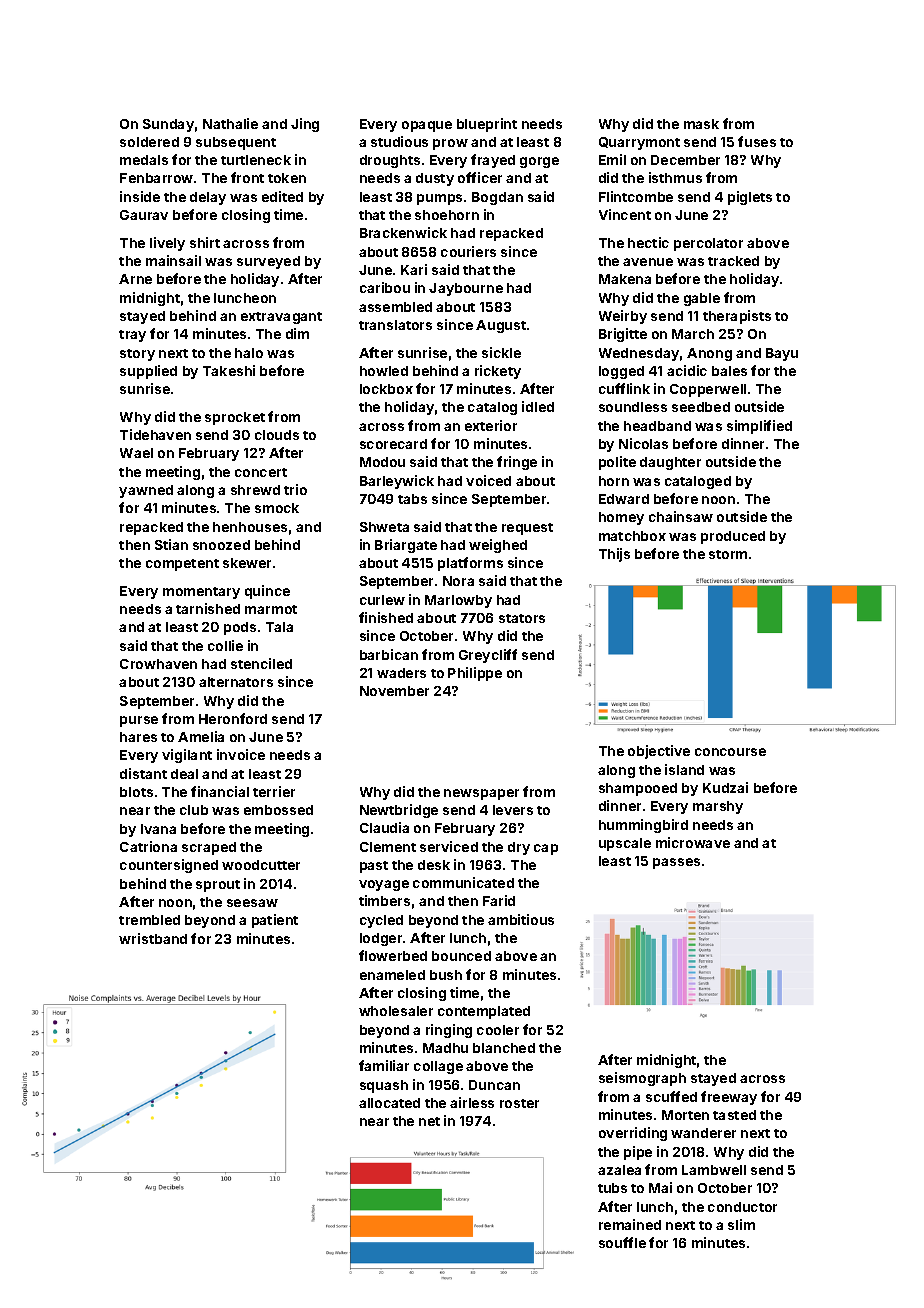 Image resolution: width=924 pixels, height=1308 pixels. Describe the element at coordinates (389, 1103) in the document. I see `allocated` at that location.
